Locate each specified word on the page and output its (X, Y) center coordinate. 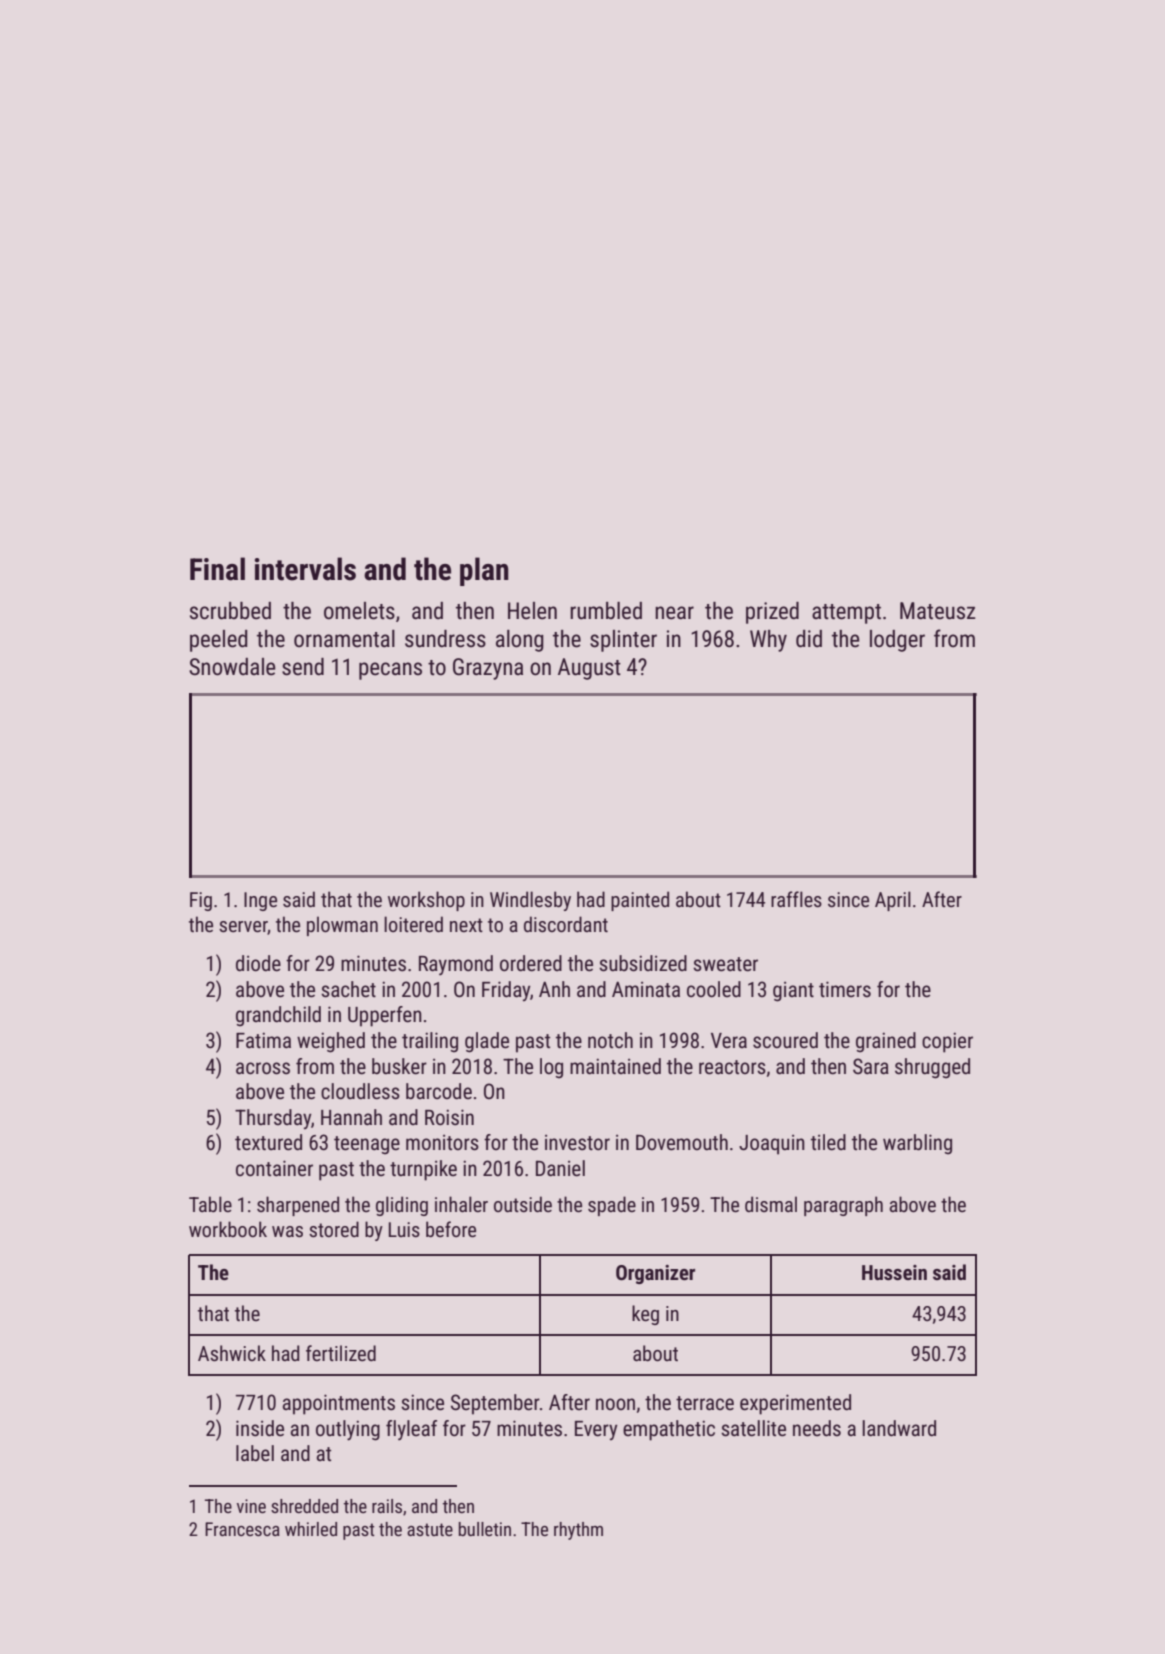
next (466, 925)
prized (772, 613)
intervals (305, 569)
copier (947, 1042)
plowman (342, 926)
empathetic (669, 1430)
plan (484, 571)
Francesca (242, 1529)
